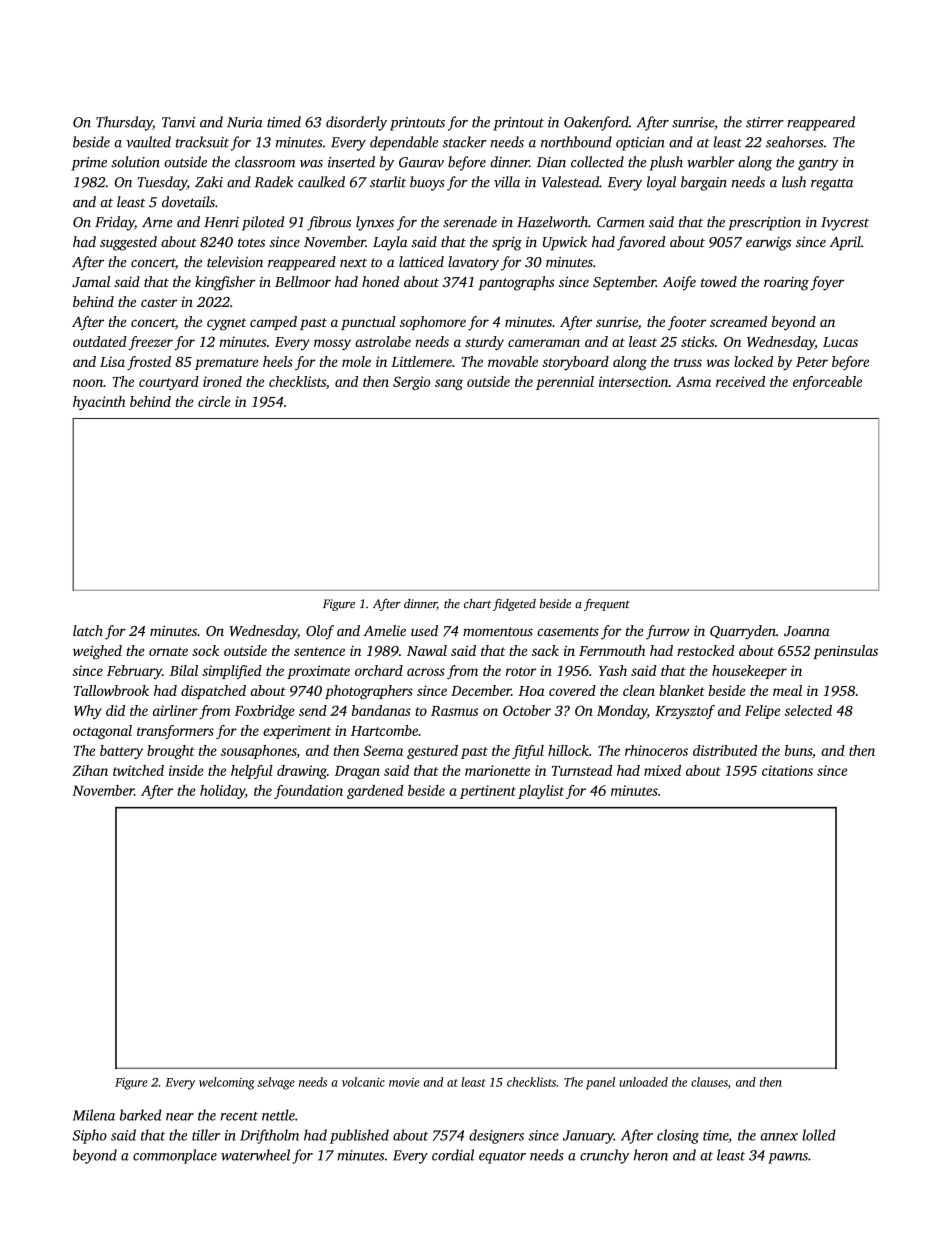  I want to click on Thursday, so click(124, 123).
